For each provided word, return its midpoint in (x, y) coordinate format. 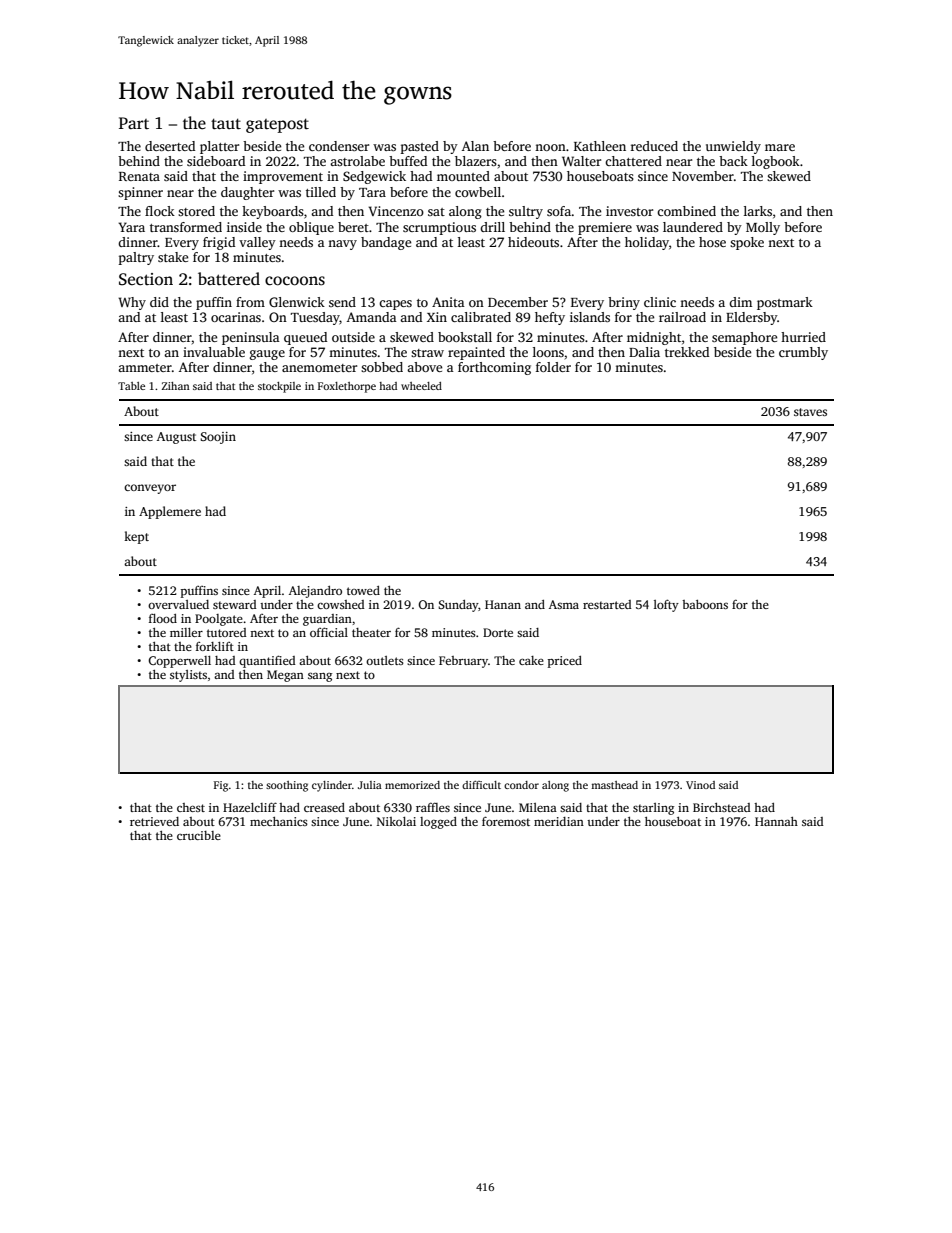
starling (653, 809)
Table (131, 386)
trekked (687, 352)
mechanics (279, 821)
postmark (785, 303)
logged (438, 823)
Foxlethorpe (347, 387)
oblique (311, 228)
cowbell (478, 192)
